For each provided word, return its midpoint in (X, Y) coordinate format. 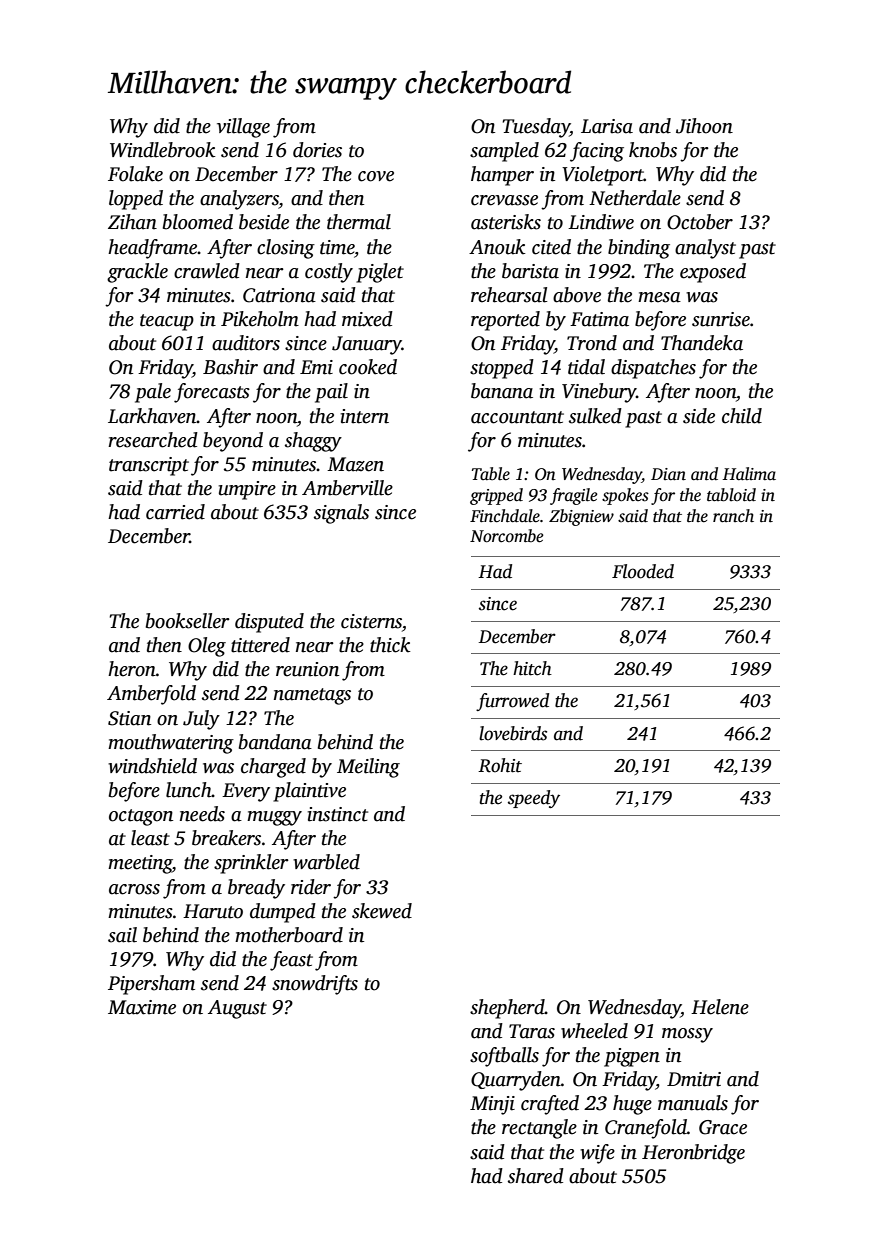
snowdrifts (315, 985)
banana (502, 391)
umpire (247, 490)
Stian (129, 718)
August (237, 1009)
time (337, 247)
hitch (532, 668)
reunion (307, 669)
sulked (595, 416)
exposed (713, 273)
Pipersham (151, 985)
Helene (720, 1007)
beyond (233, 442)
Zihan (132, 222)
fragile (574, 496)
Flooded (643, 571)
